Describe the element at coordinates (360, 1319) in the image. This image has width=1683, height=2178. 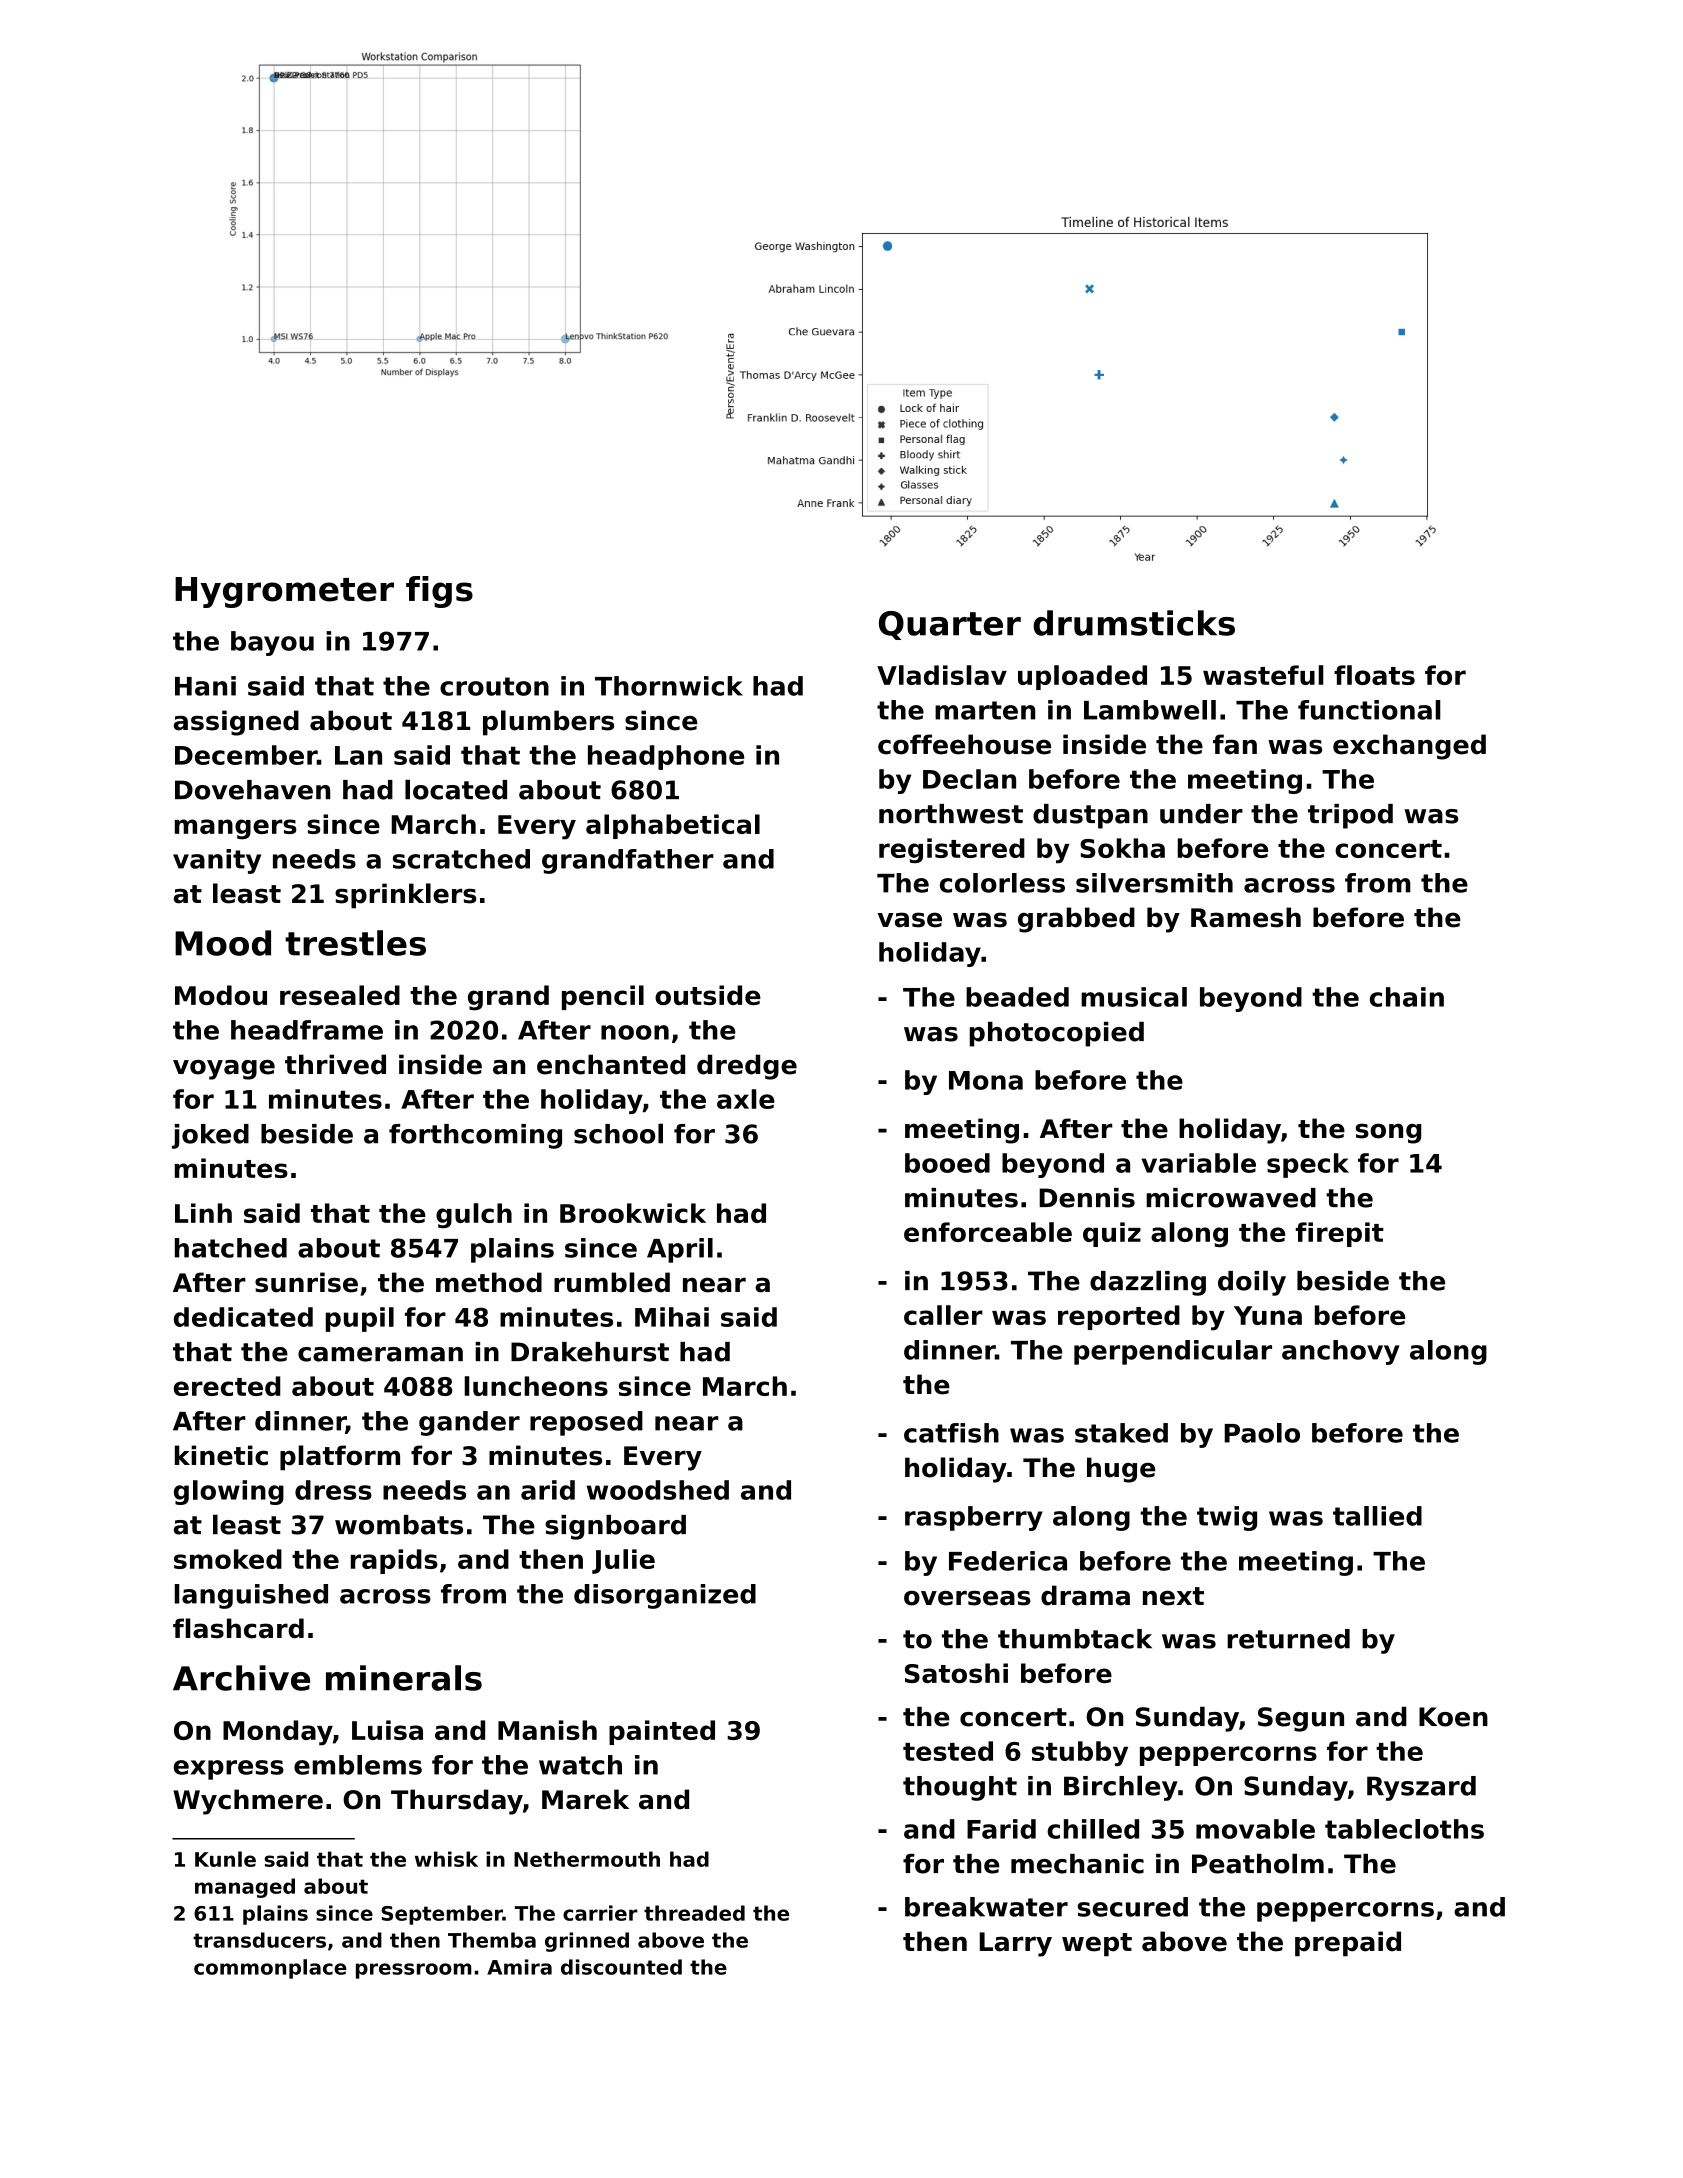
I see `pupil` at that location.
